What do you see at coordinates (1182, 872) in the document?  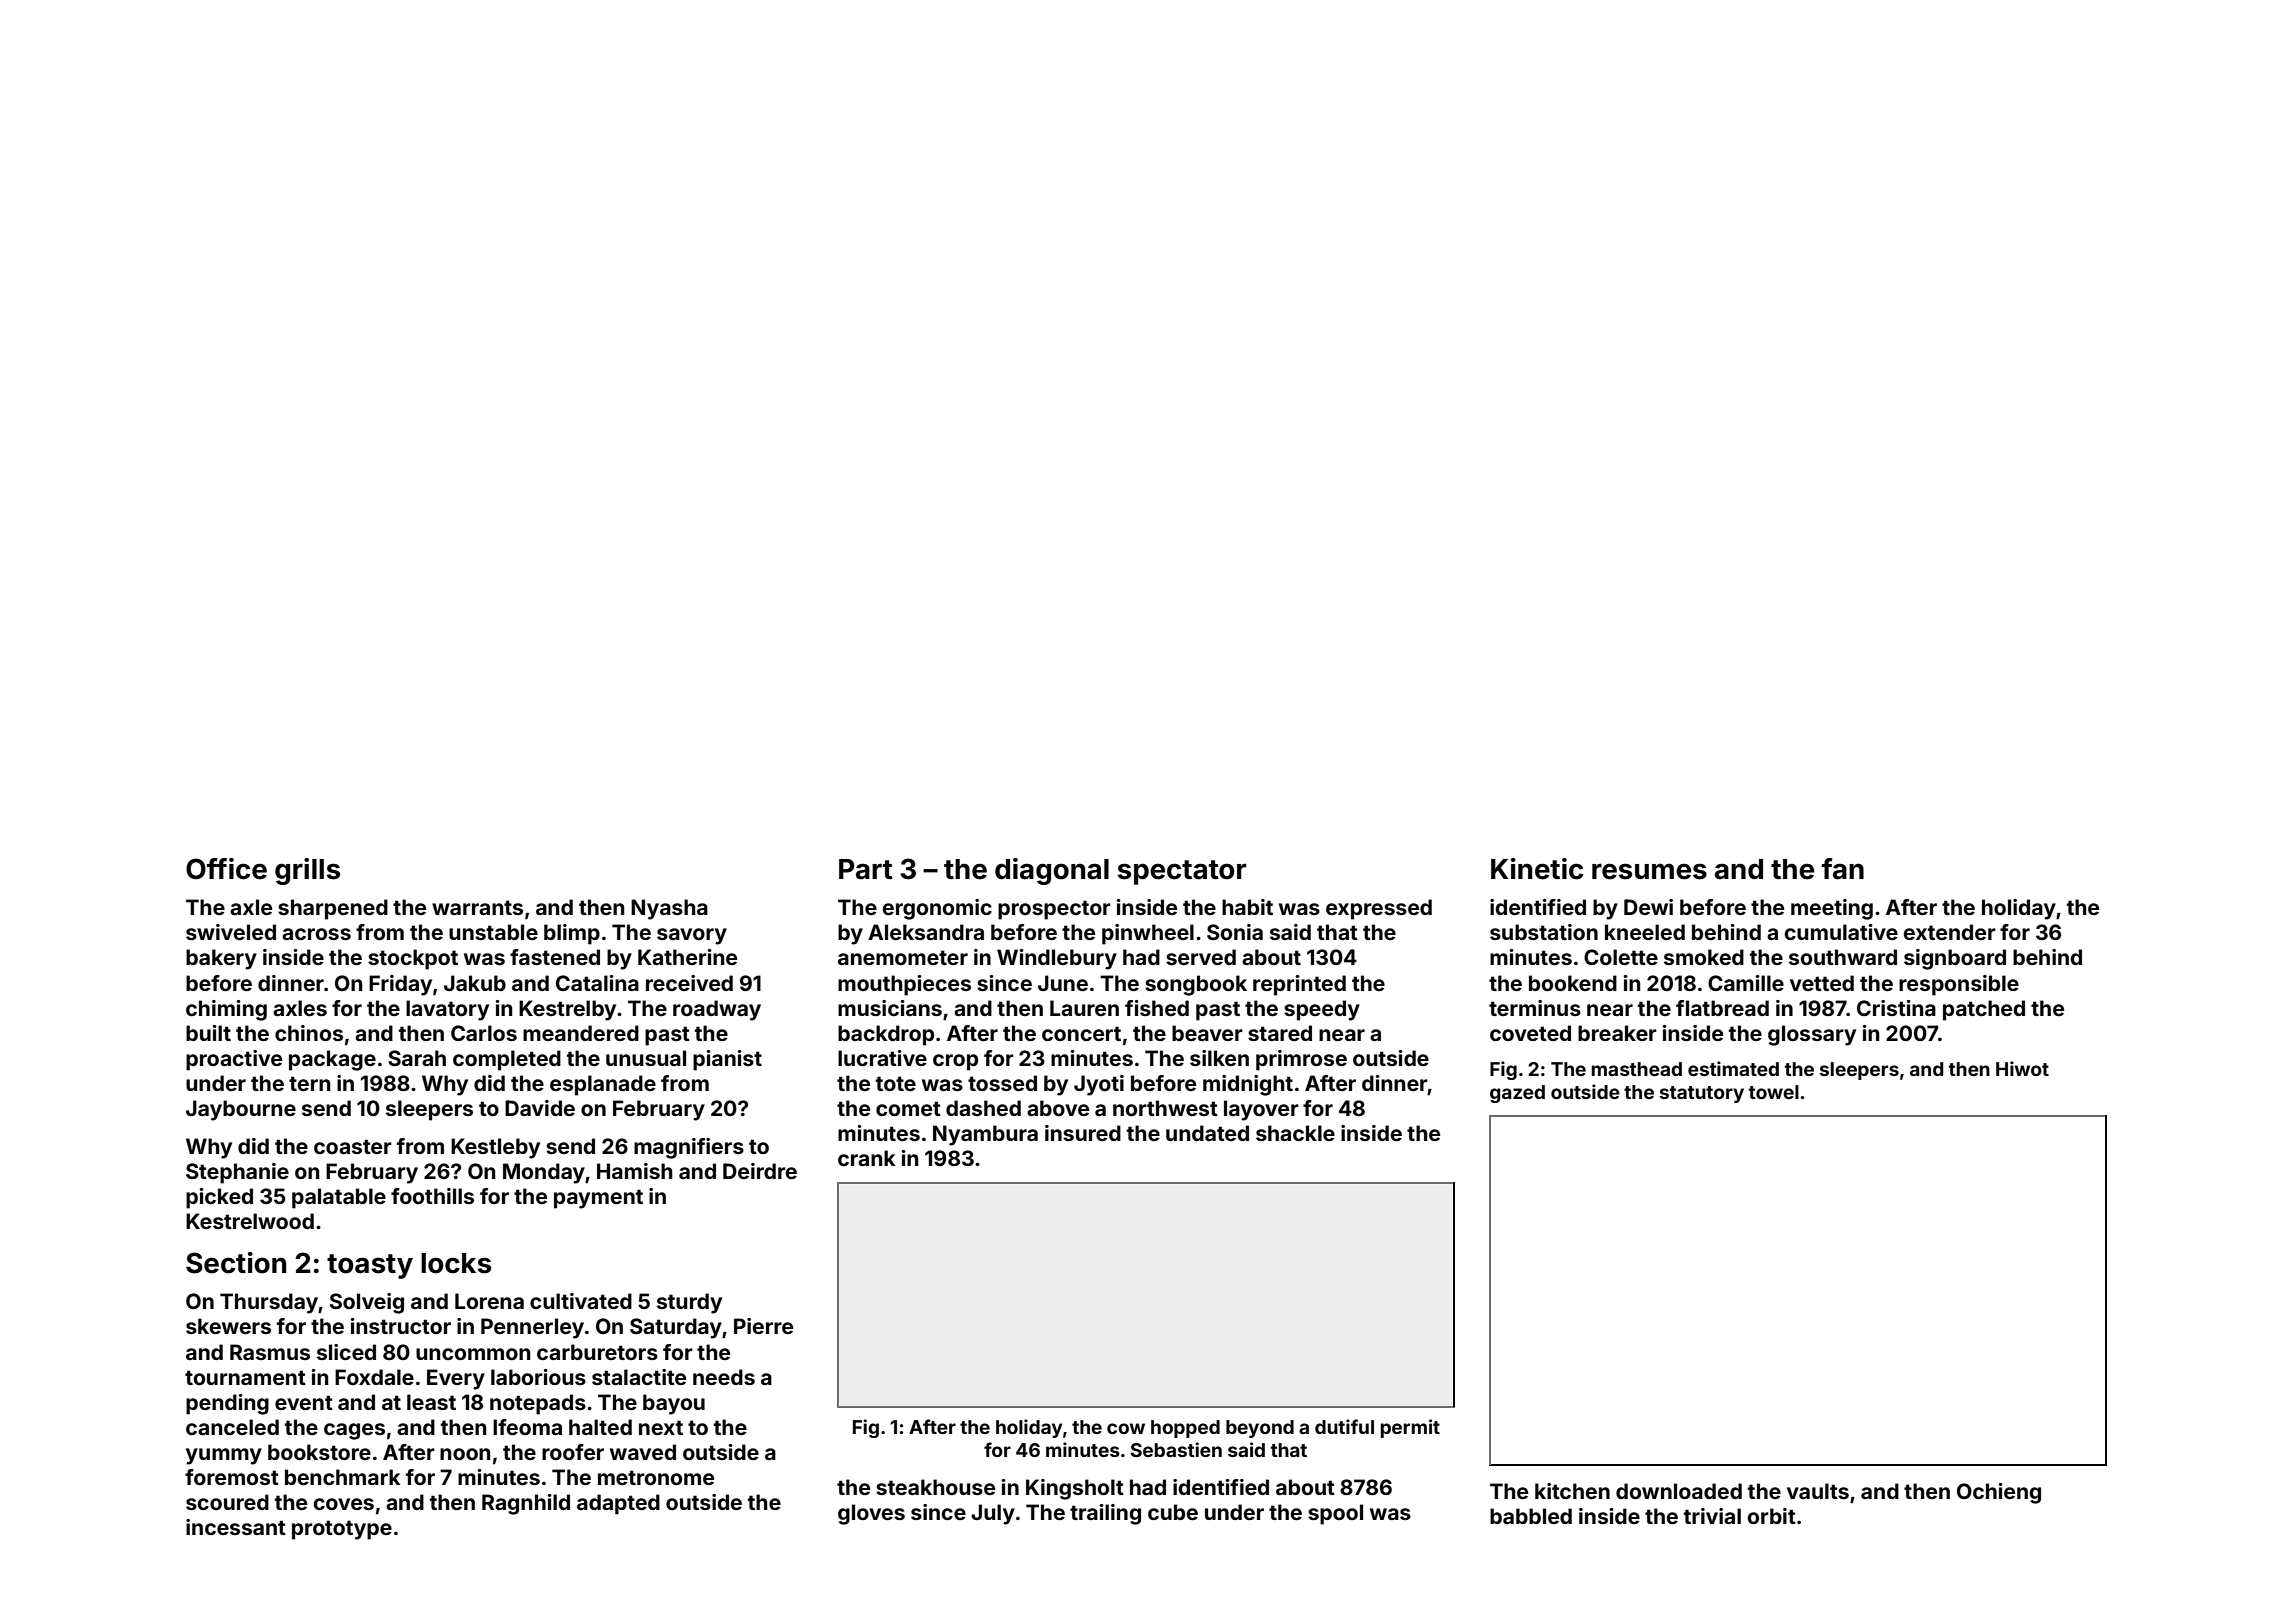 I see `spectator` at bounding box center [1182, 872].
